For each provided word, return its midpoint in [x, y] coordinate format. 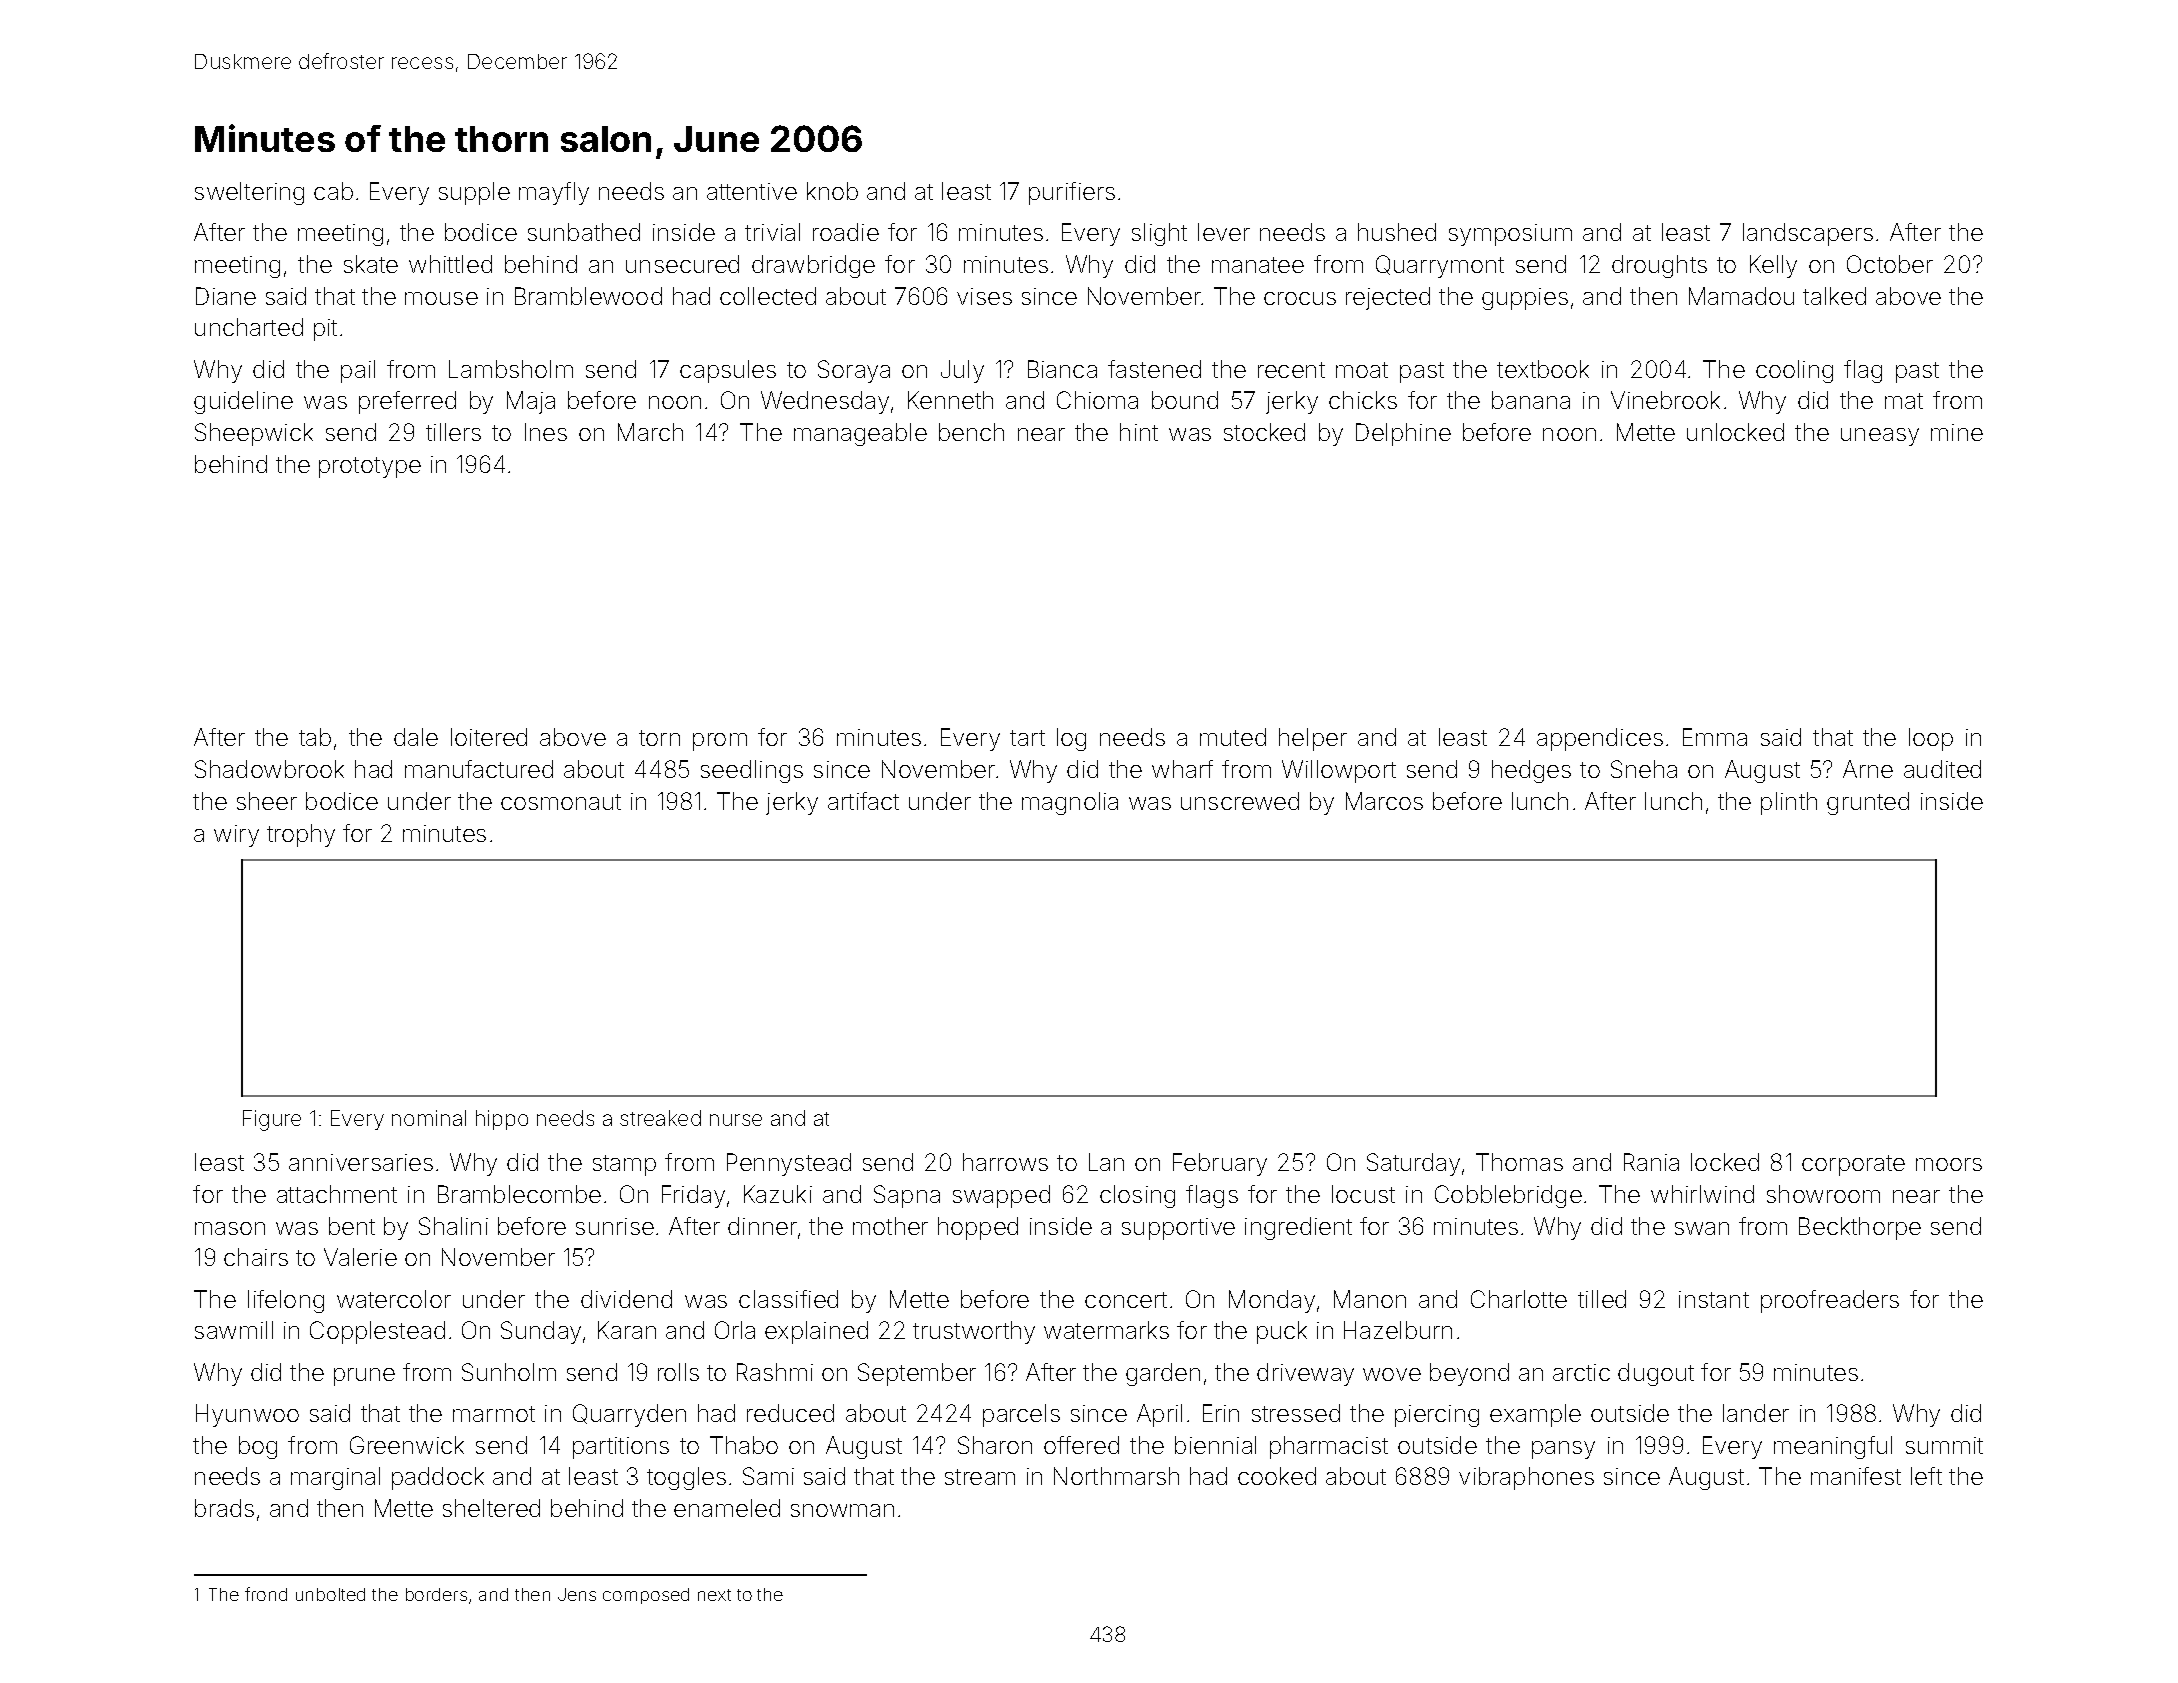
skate [371, 264]
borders [436, 1594]
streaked [660, 1118]
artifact [863, 801]
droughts [1659, 266]
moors [1949, 1164]
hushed [1397, 232]
